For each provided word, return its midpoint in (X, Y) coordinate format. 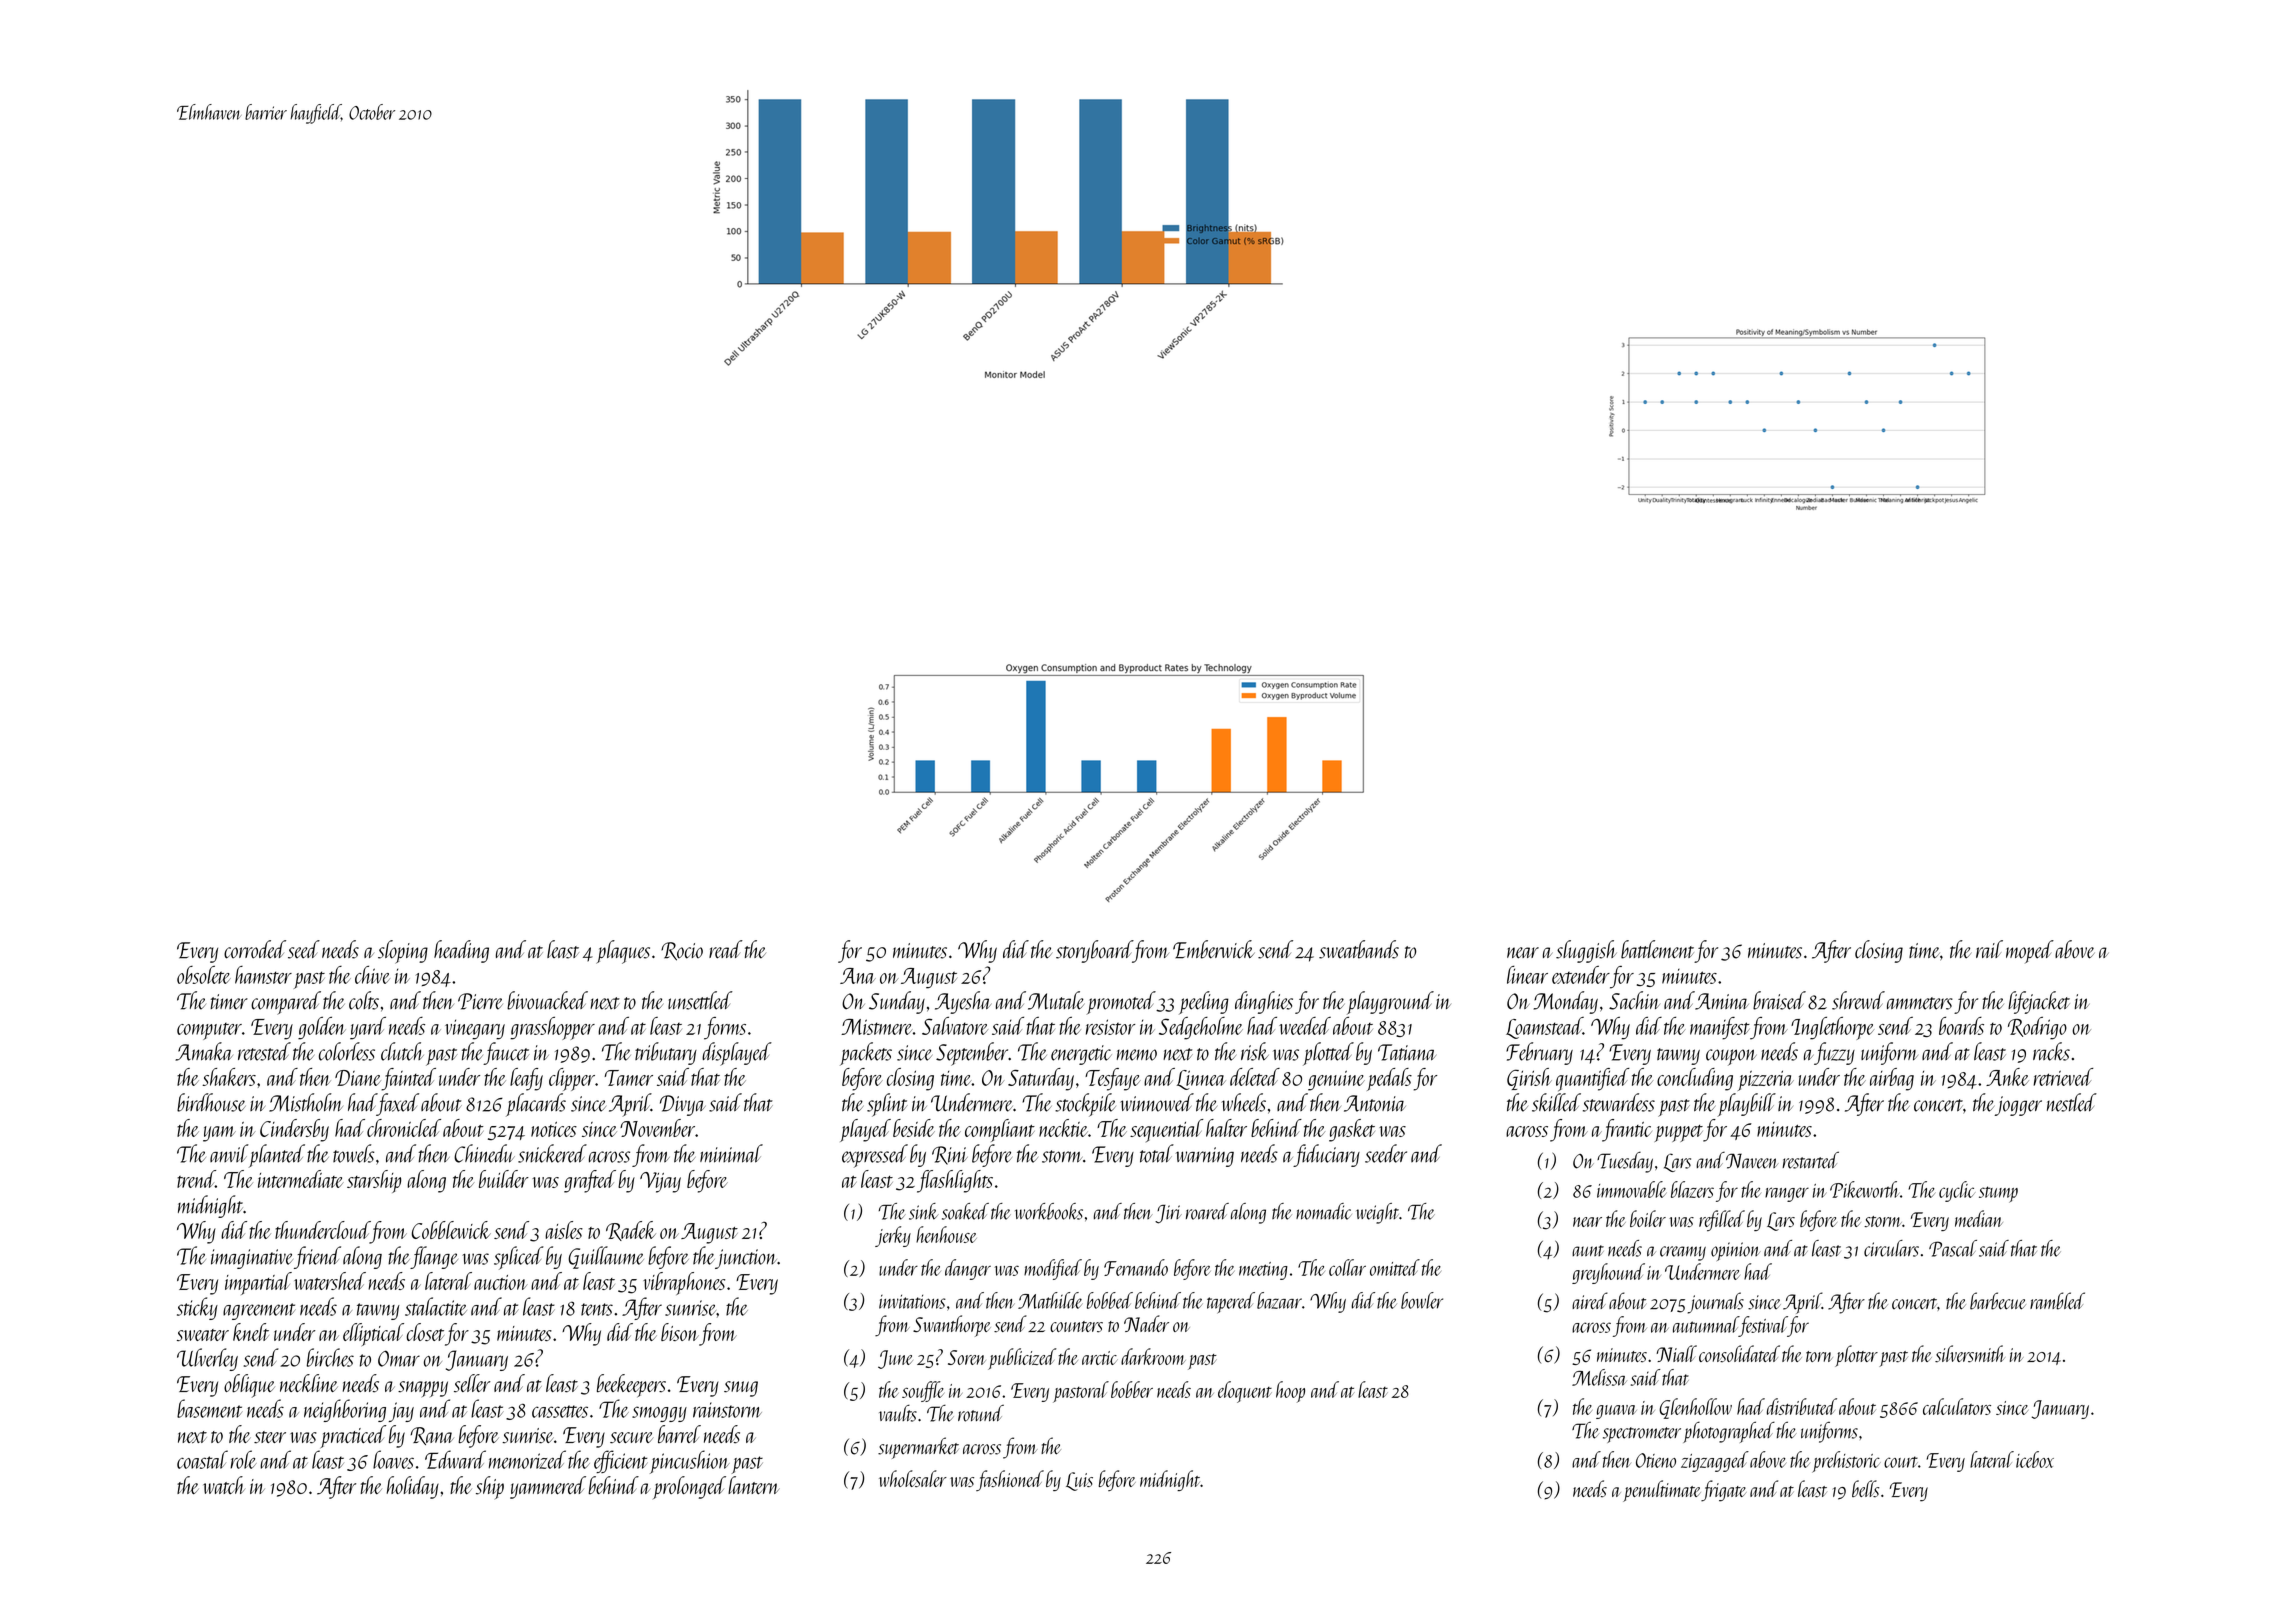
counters (1076, 1327)
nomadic (1324, 1211)
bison (680, 1332)
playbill (1747, 1105)
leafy (526, 1079)
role (243, 1459)
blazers (1692, 1189)
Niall (1676, 1353)
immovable (1631, 1189)
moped (2030, 951)
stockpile (1085, 1105)
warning (1205, 1157)
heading (461, 951)
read (726, 949)
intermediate (301, 1179)
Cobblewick (451, 1230)
